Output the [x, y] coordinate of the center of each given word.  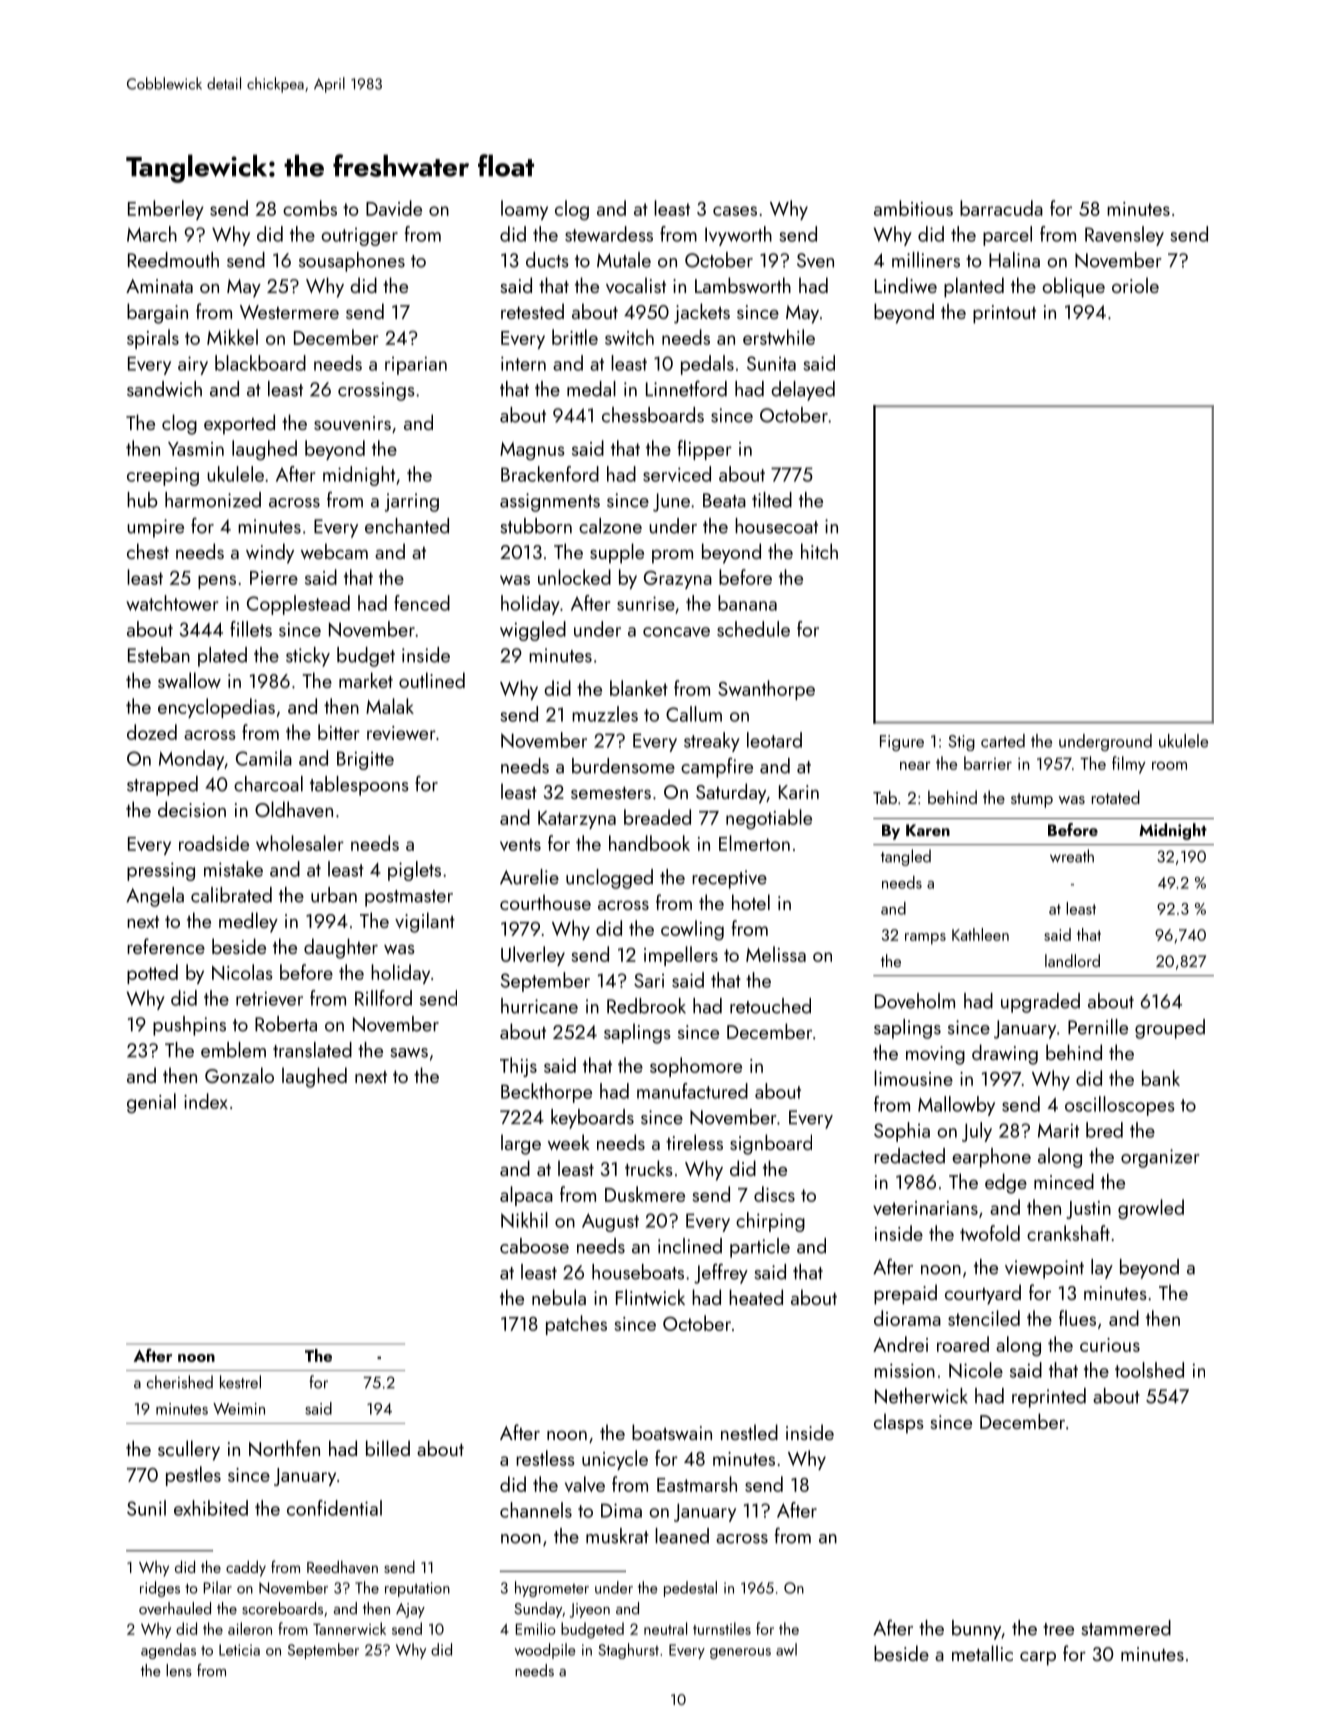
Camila [264, 758]
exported [239, 424]
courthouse [545, 902]
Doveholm [915, 1001]
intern [523, 363]
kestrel [240, 1382]
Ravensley [1124, 236]
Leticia [239, 1650]
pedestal [690, 1589]
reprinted [1049, 1398]
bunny [977, 1630]
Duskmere [645, 1194]
